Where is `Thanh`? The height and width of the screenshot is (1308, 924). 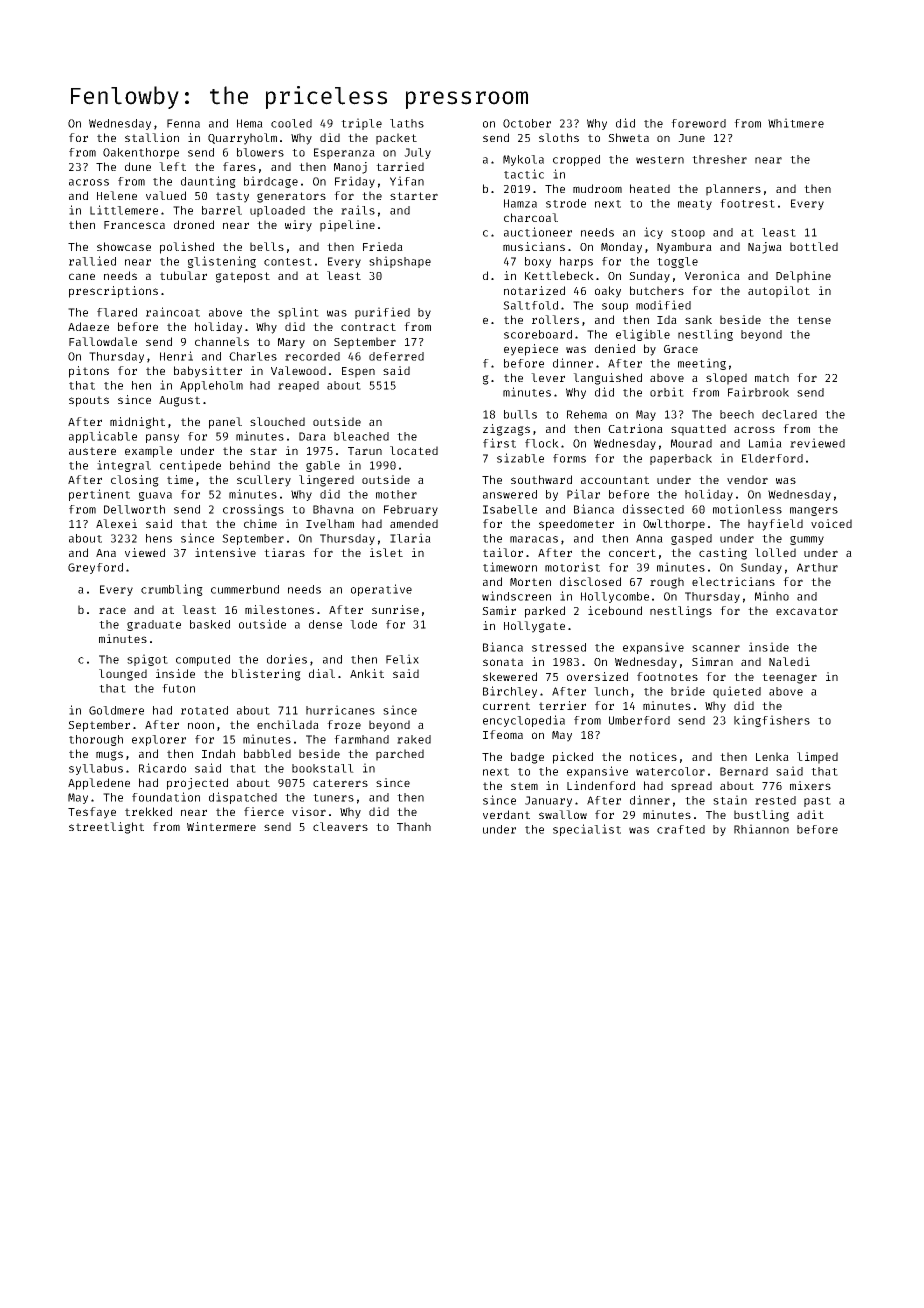
Thanh is located at coordinates (414, 826).
